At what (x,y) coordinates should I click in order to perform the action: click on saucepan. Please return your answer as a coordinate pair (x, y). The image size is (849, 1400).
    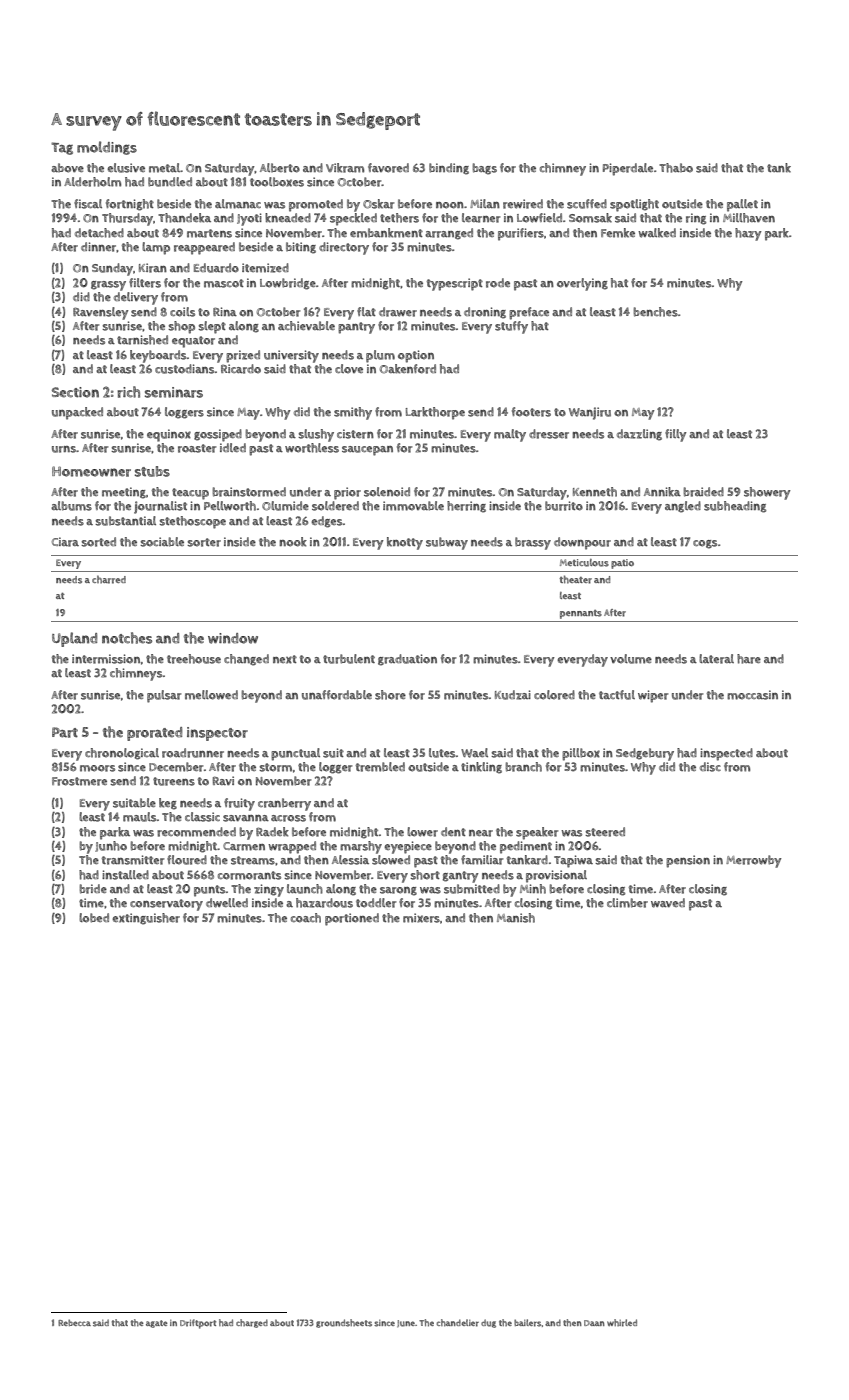
    Looking at the image, I should click on (367, 451).
